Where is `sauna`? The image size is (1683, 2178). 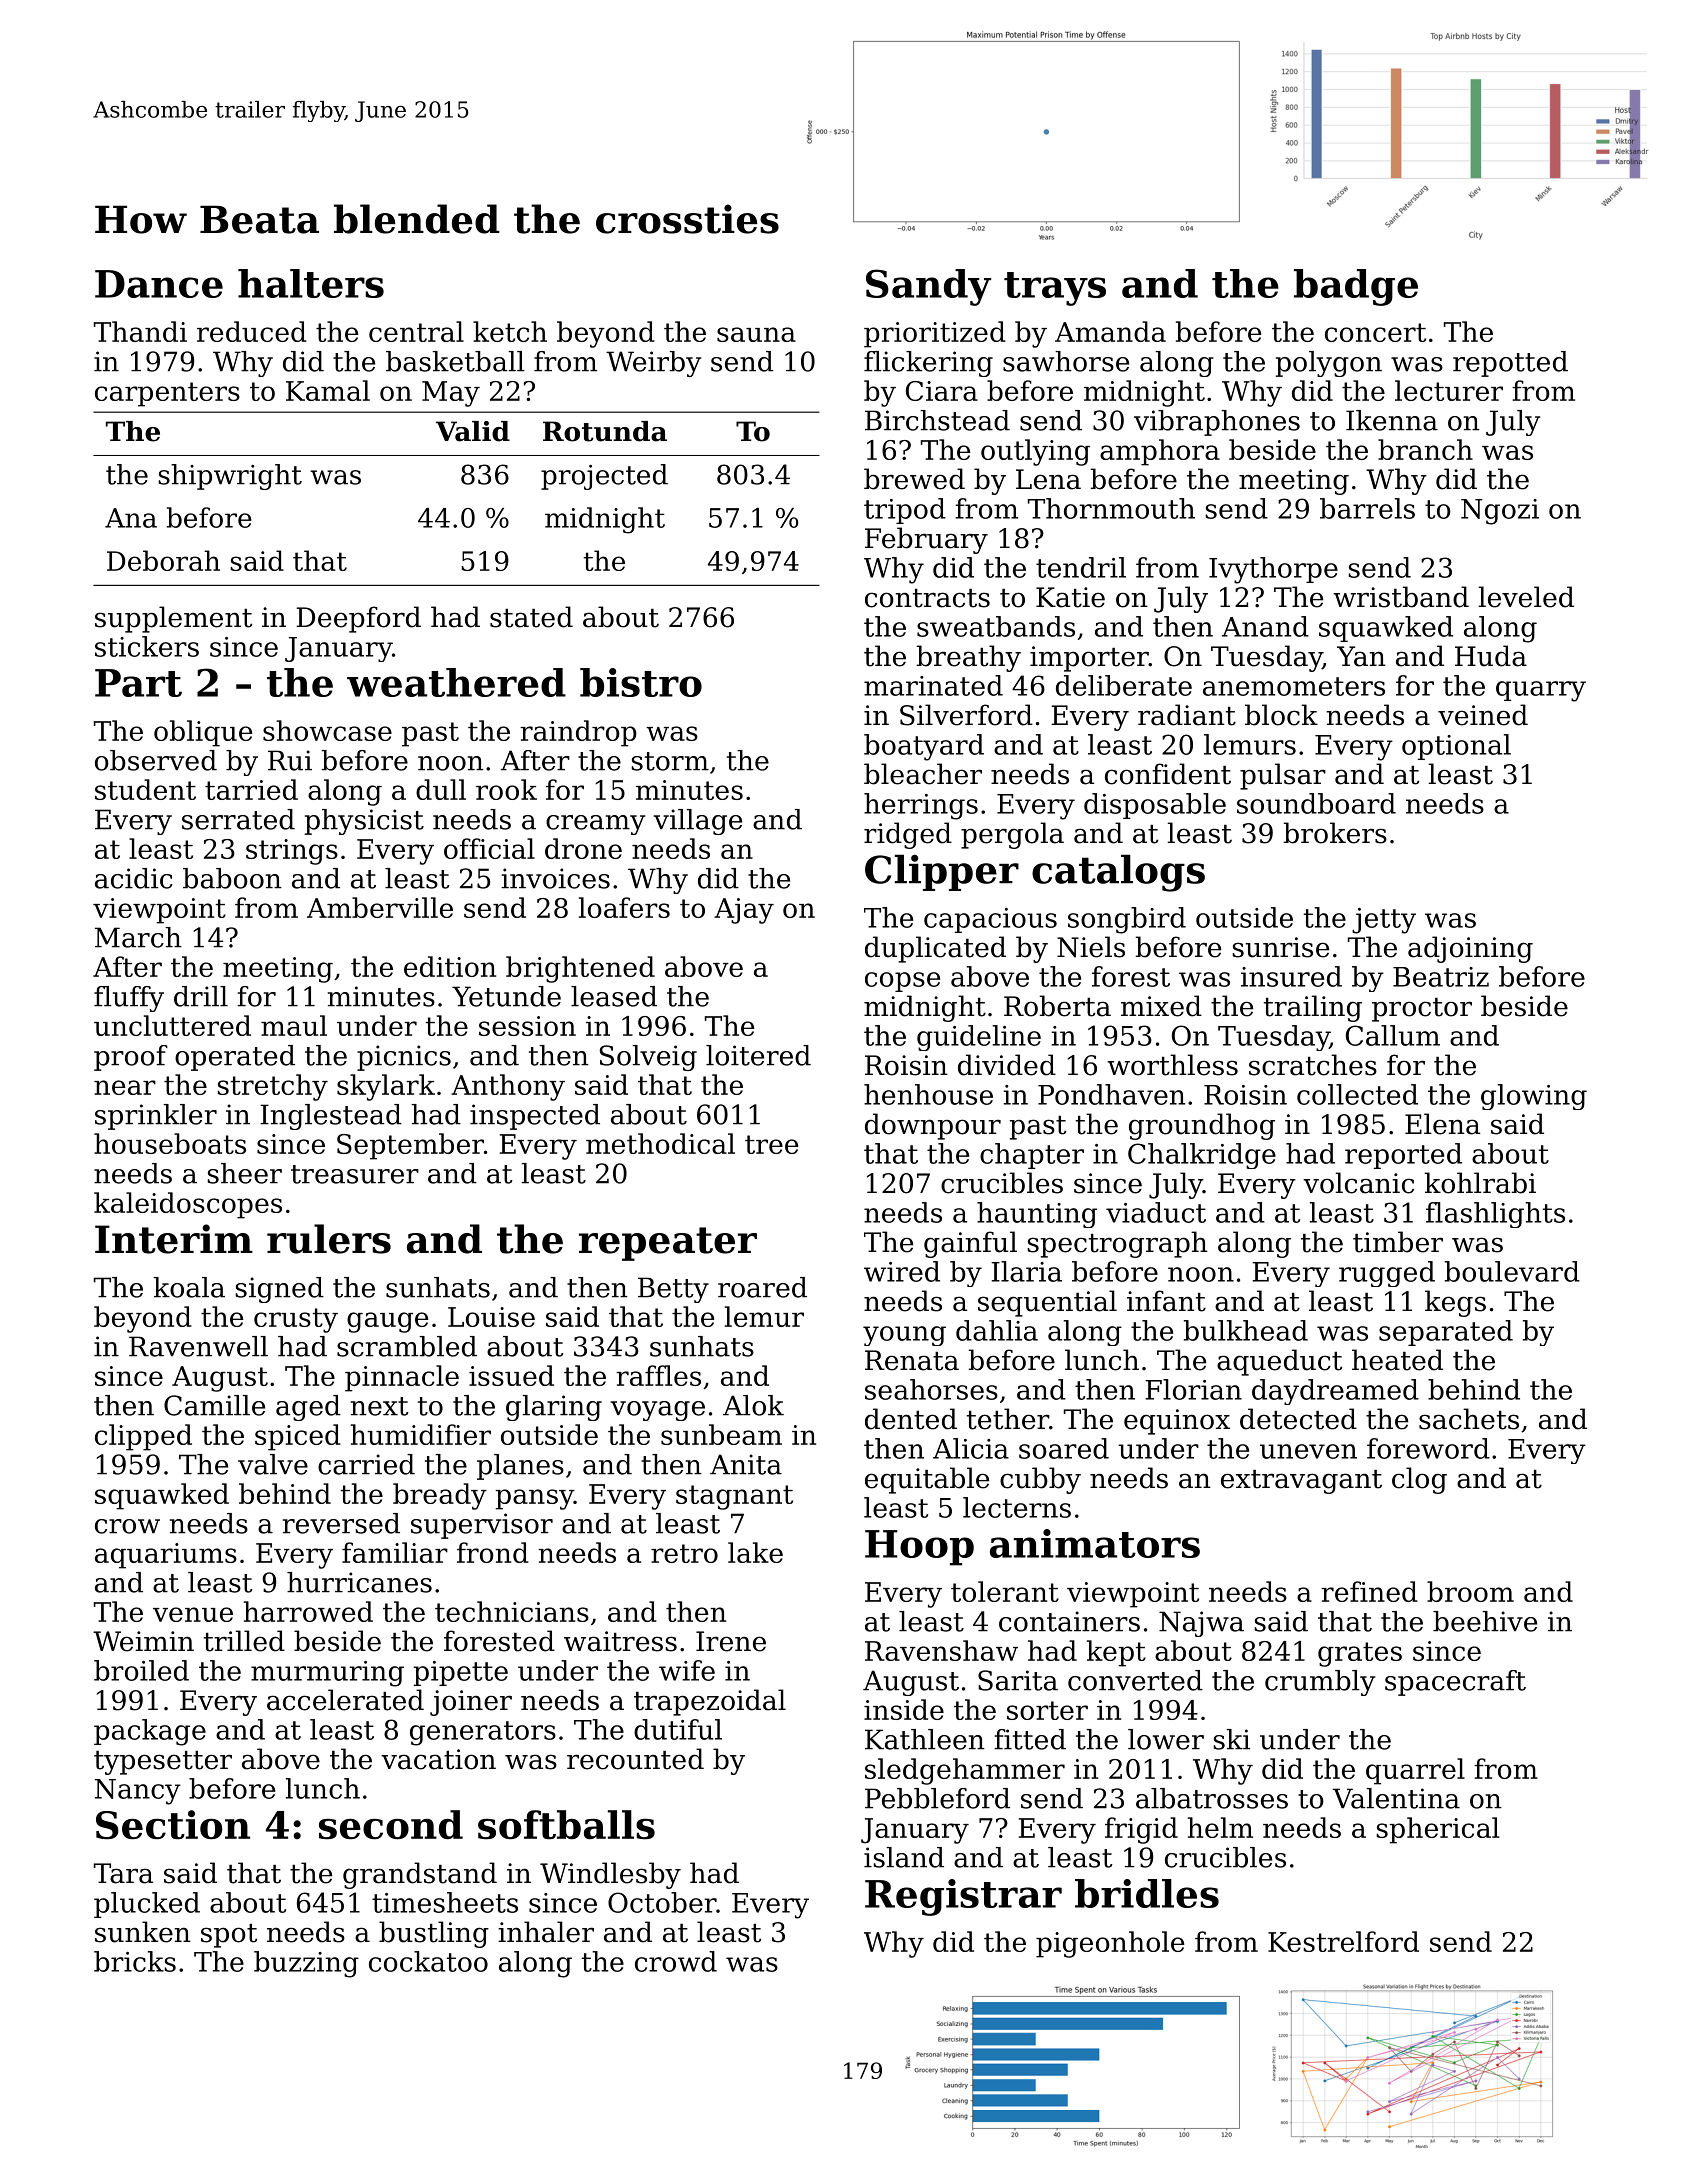
sauna is located at coordinates (756, 334).
